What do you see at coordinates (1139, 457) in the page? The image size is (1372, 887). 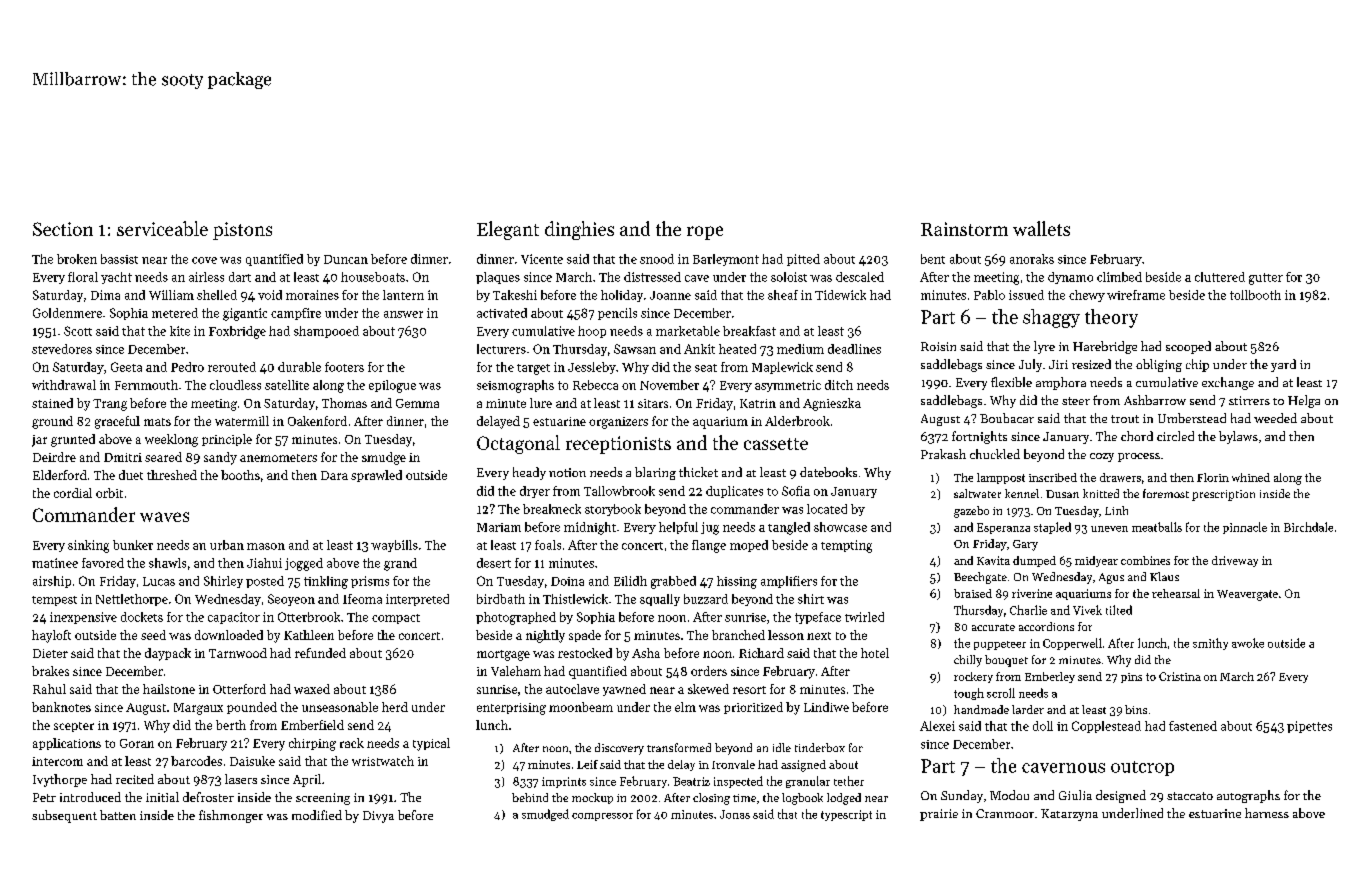 I see `process` at bounding box center [1139, 457].
